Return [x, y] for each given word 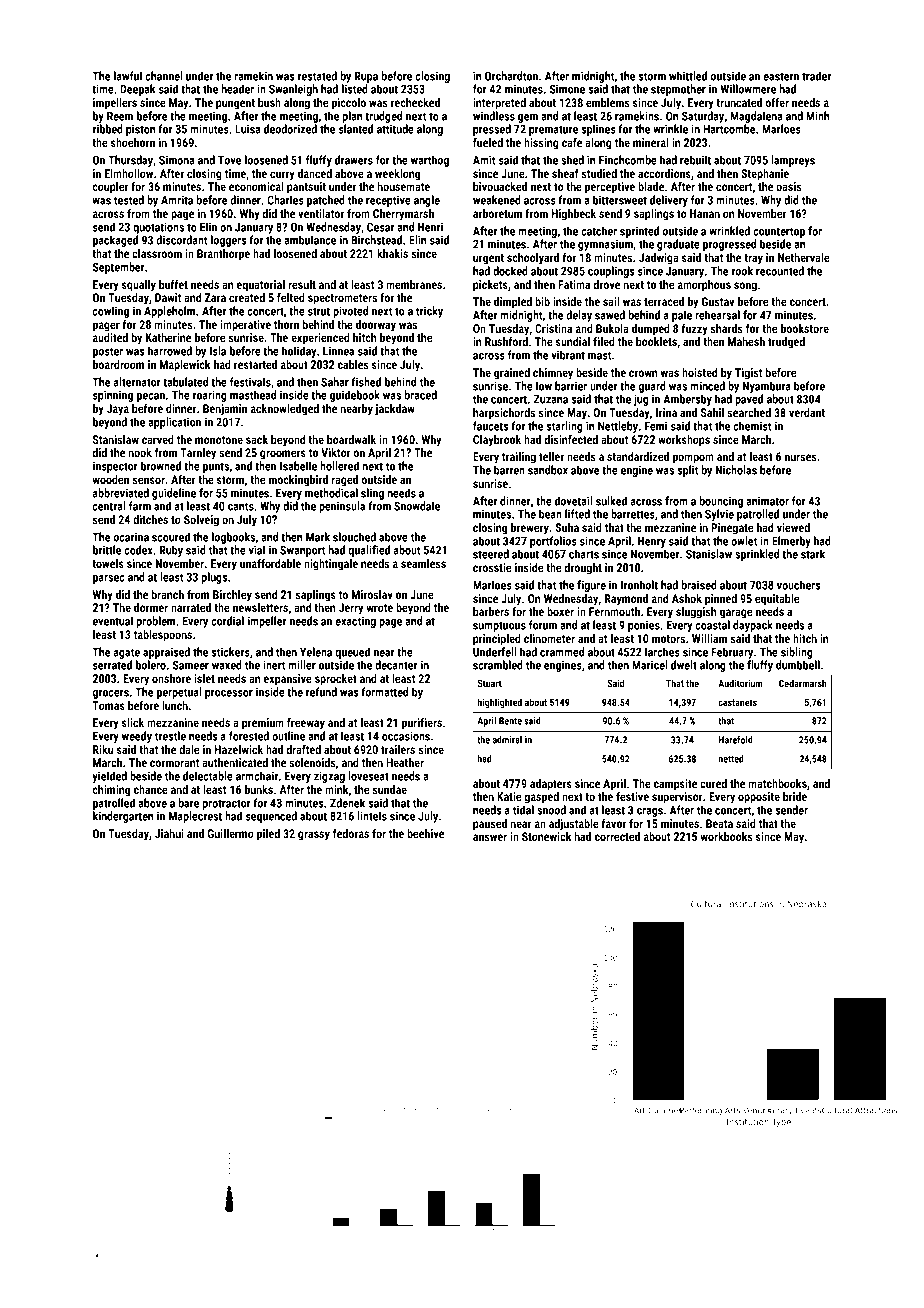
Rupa [366, 77]
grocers [110, 694]
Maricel [649, 665]
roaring [210, 396]
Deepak [137, 90]
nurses [801, 457]
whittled [688, 76]
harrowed [170, 351]
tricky [429, 312]
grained [512, 374]
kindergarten [123, 817]
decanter [396, 665]
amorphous [704, 286]
